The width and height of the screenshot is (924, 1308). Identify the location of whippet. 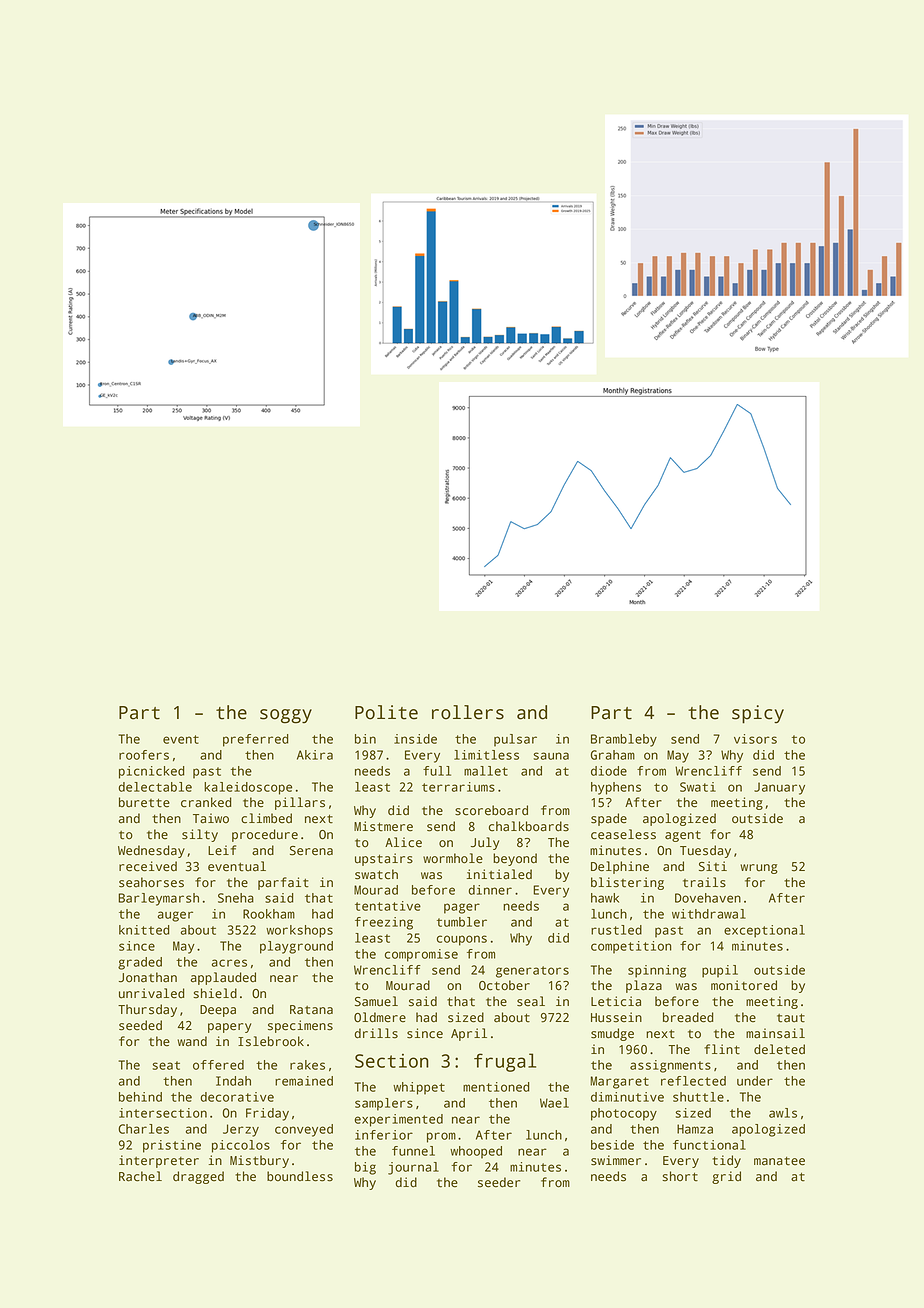
(419, 1088).
